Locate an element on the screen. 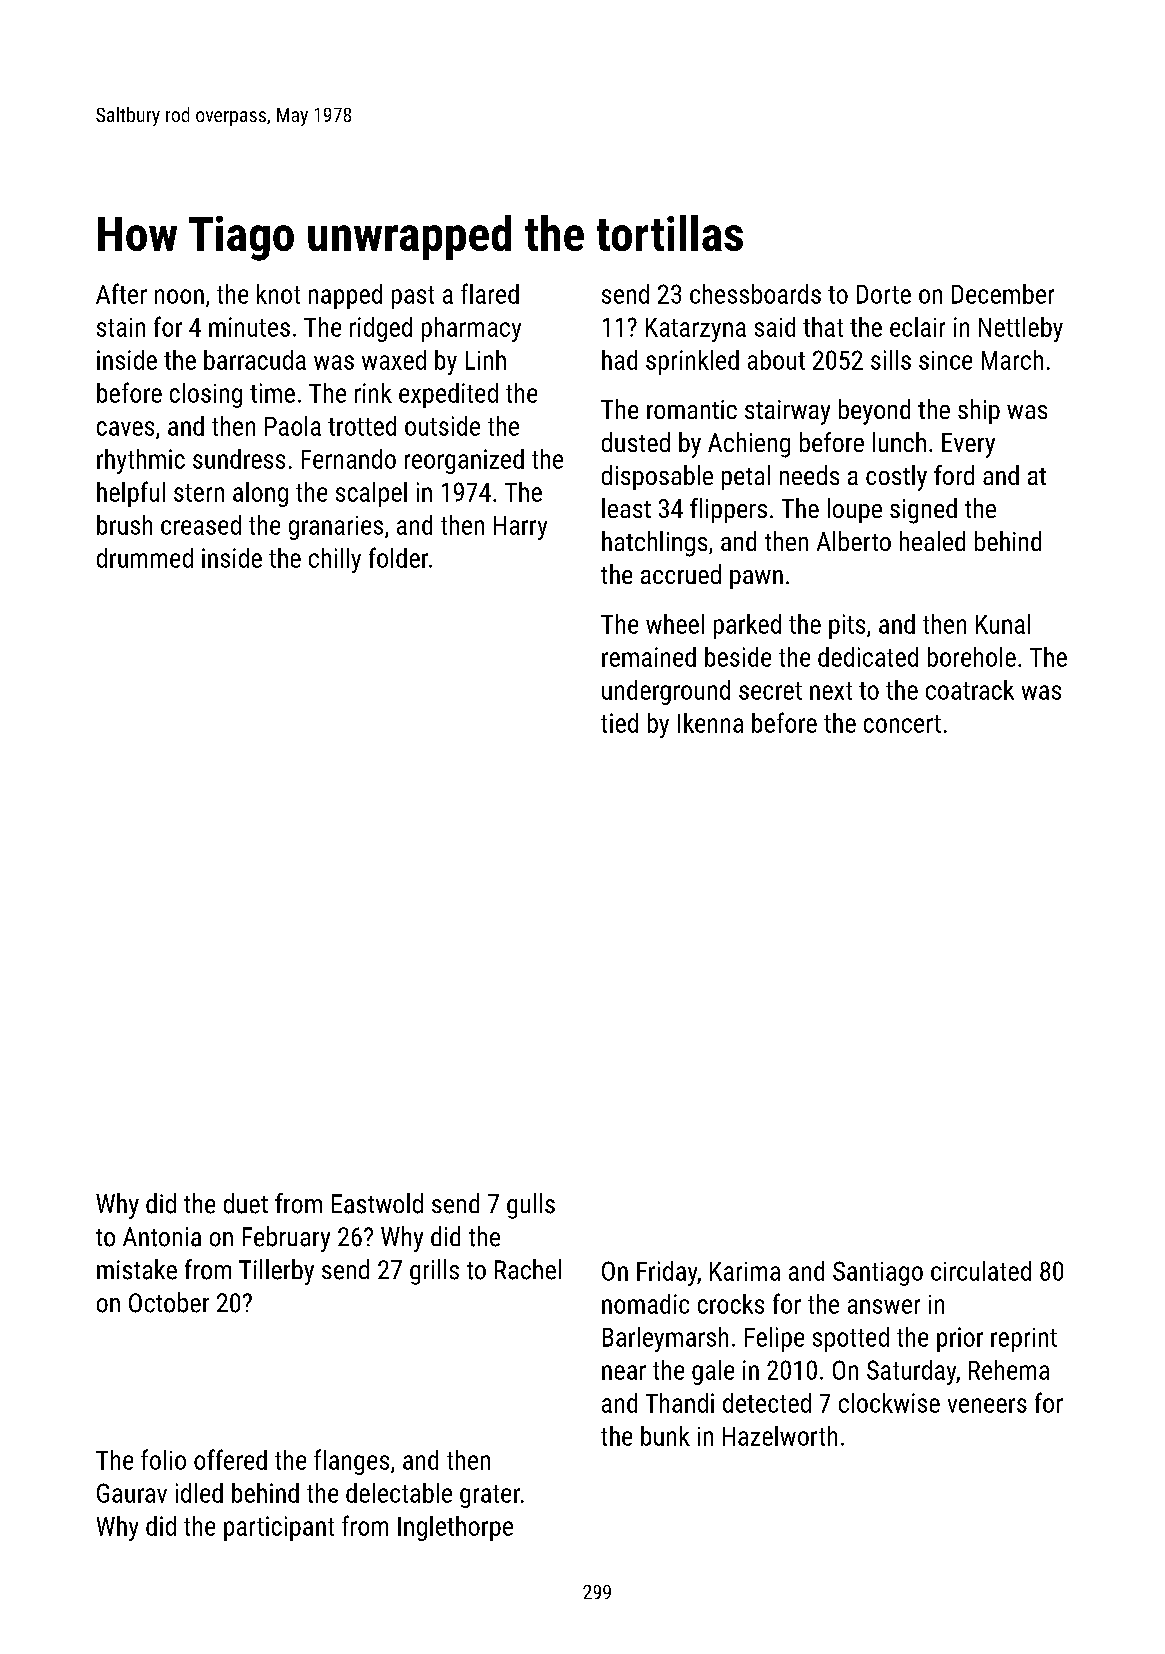 The width and height of the screenshot is (1165, 1654). duet is located at coordinates (246, 1203).
